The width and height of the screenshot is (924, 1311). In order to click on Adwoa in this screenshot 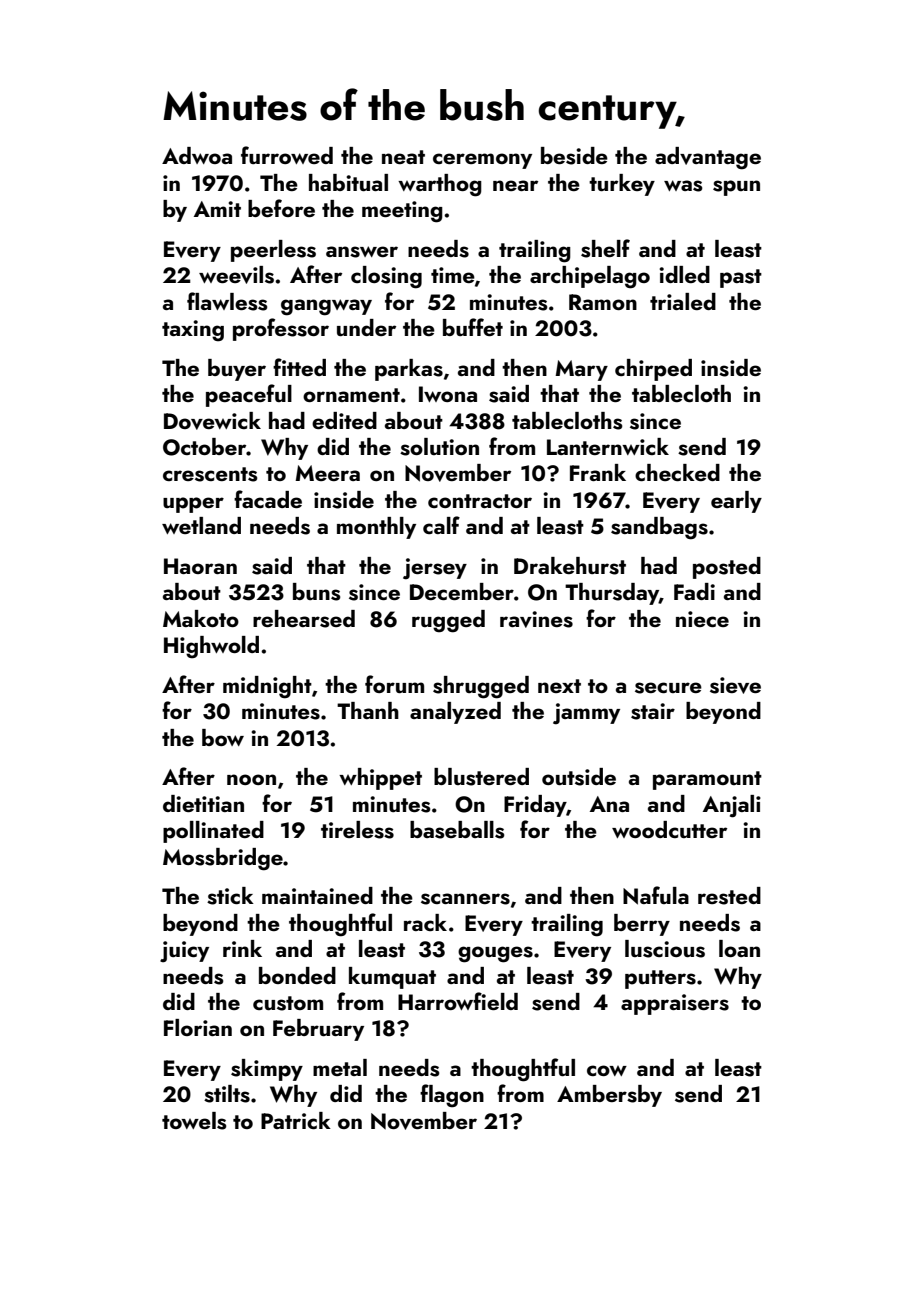, I will do `click(197, 155)`.
